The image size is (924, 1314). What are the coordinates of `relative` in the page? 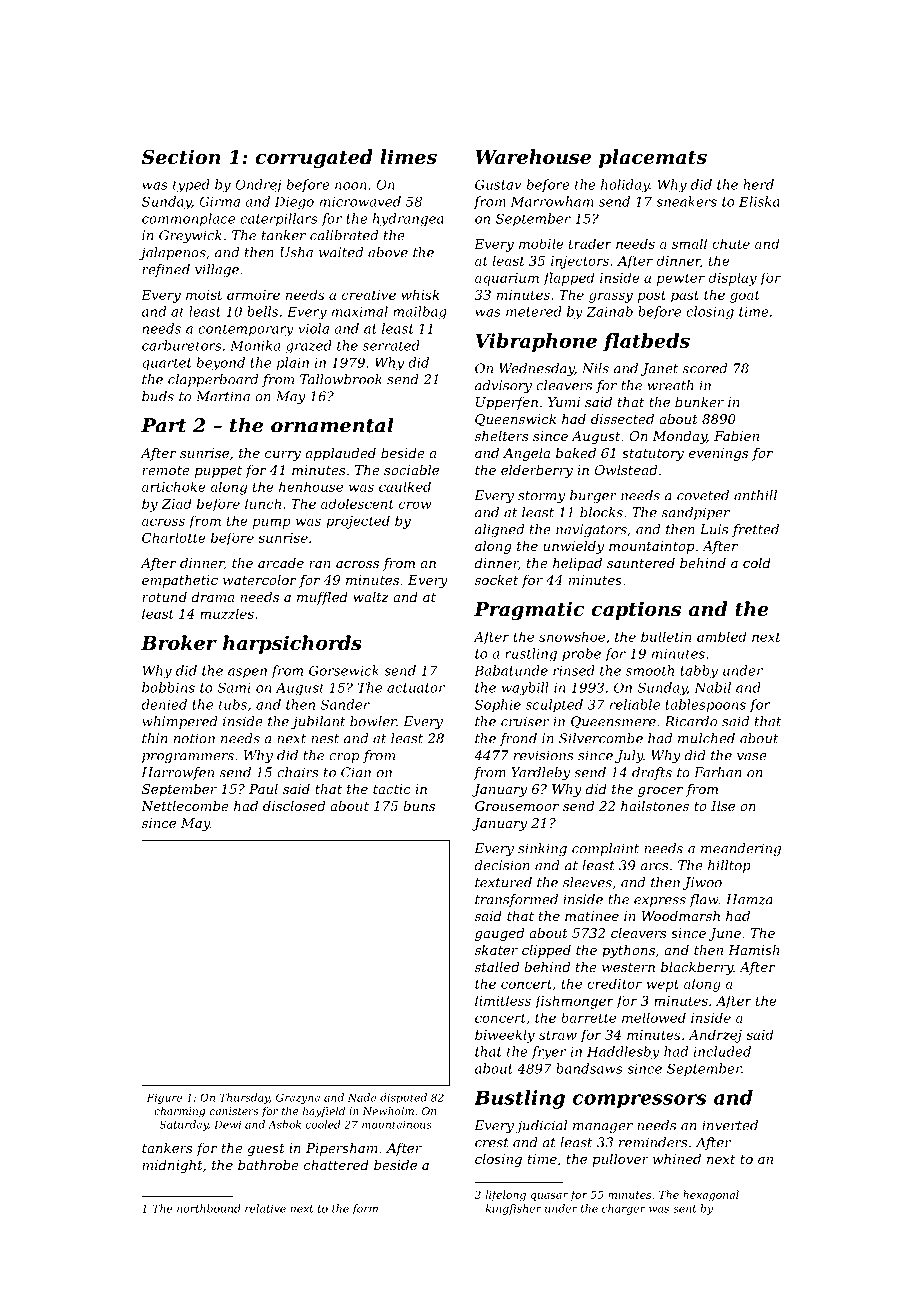 It's located at (265, 1208).
